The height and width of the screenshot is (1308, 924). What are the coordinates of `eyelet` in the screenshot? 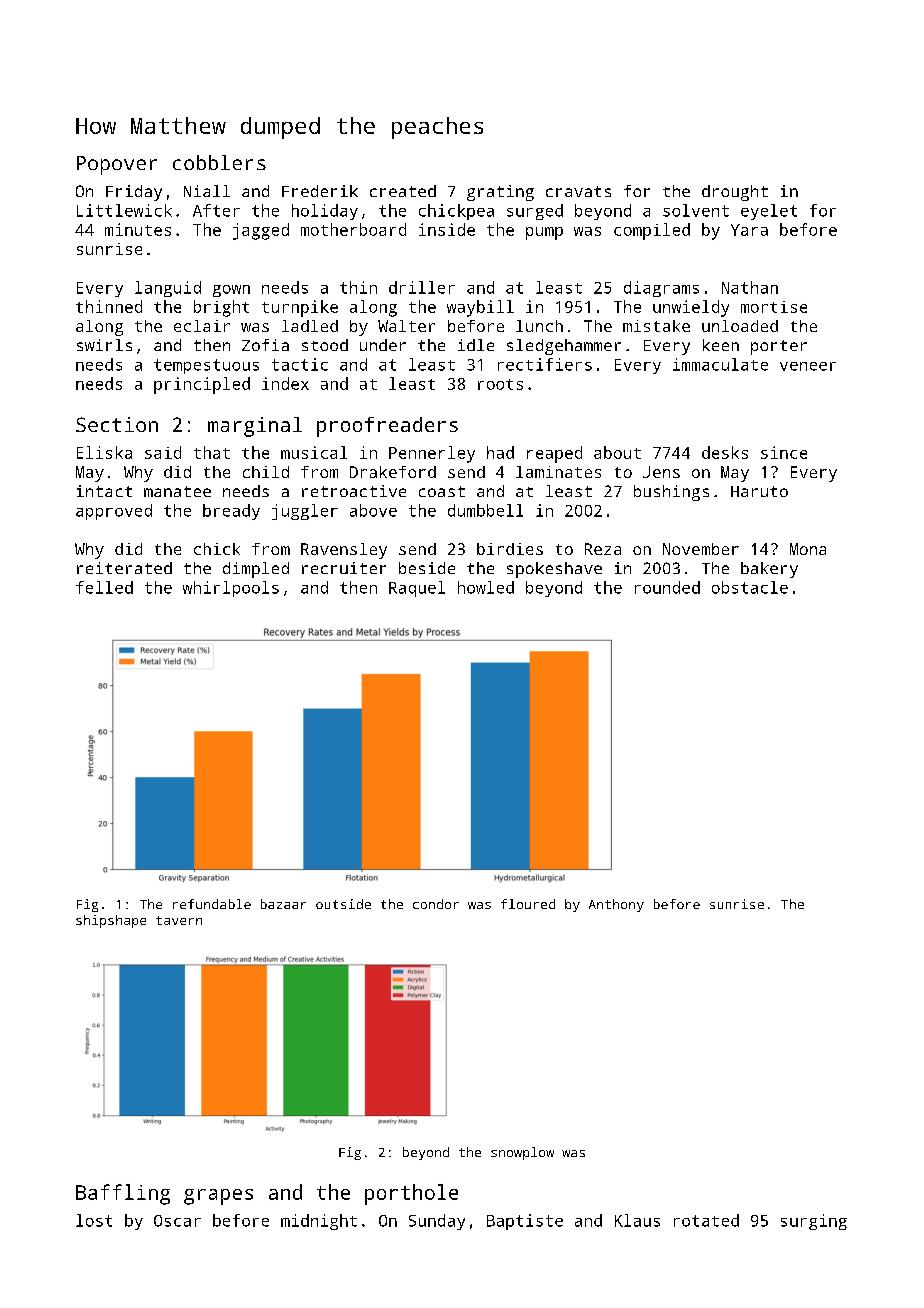 It's located at (769, 212).
